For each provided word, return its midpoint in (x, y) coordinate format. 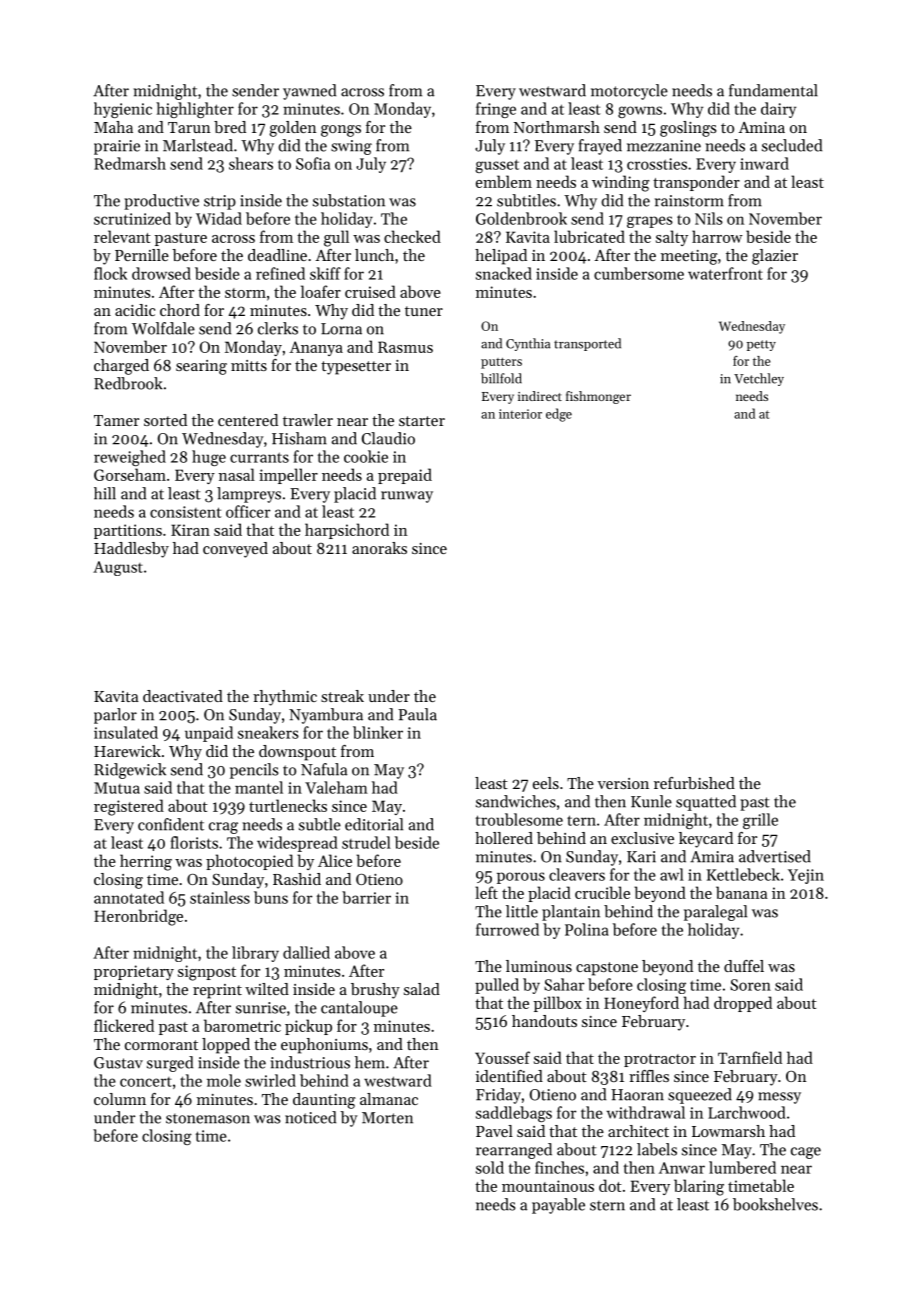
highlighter (195, 110)
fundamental (773, 90)
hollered (504, 838)
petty (761, 345)
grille (760, 821)
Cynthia (528, 344)
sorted (165, 420)
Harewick (127, 751)
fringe (496, 110)
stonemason (208, 1118)
